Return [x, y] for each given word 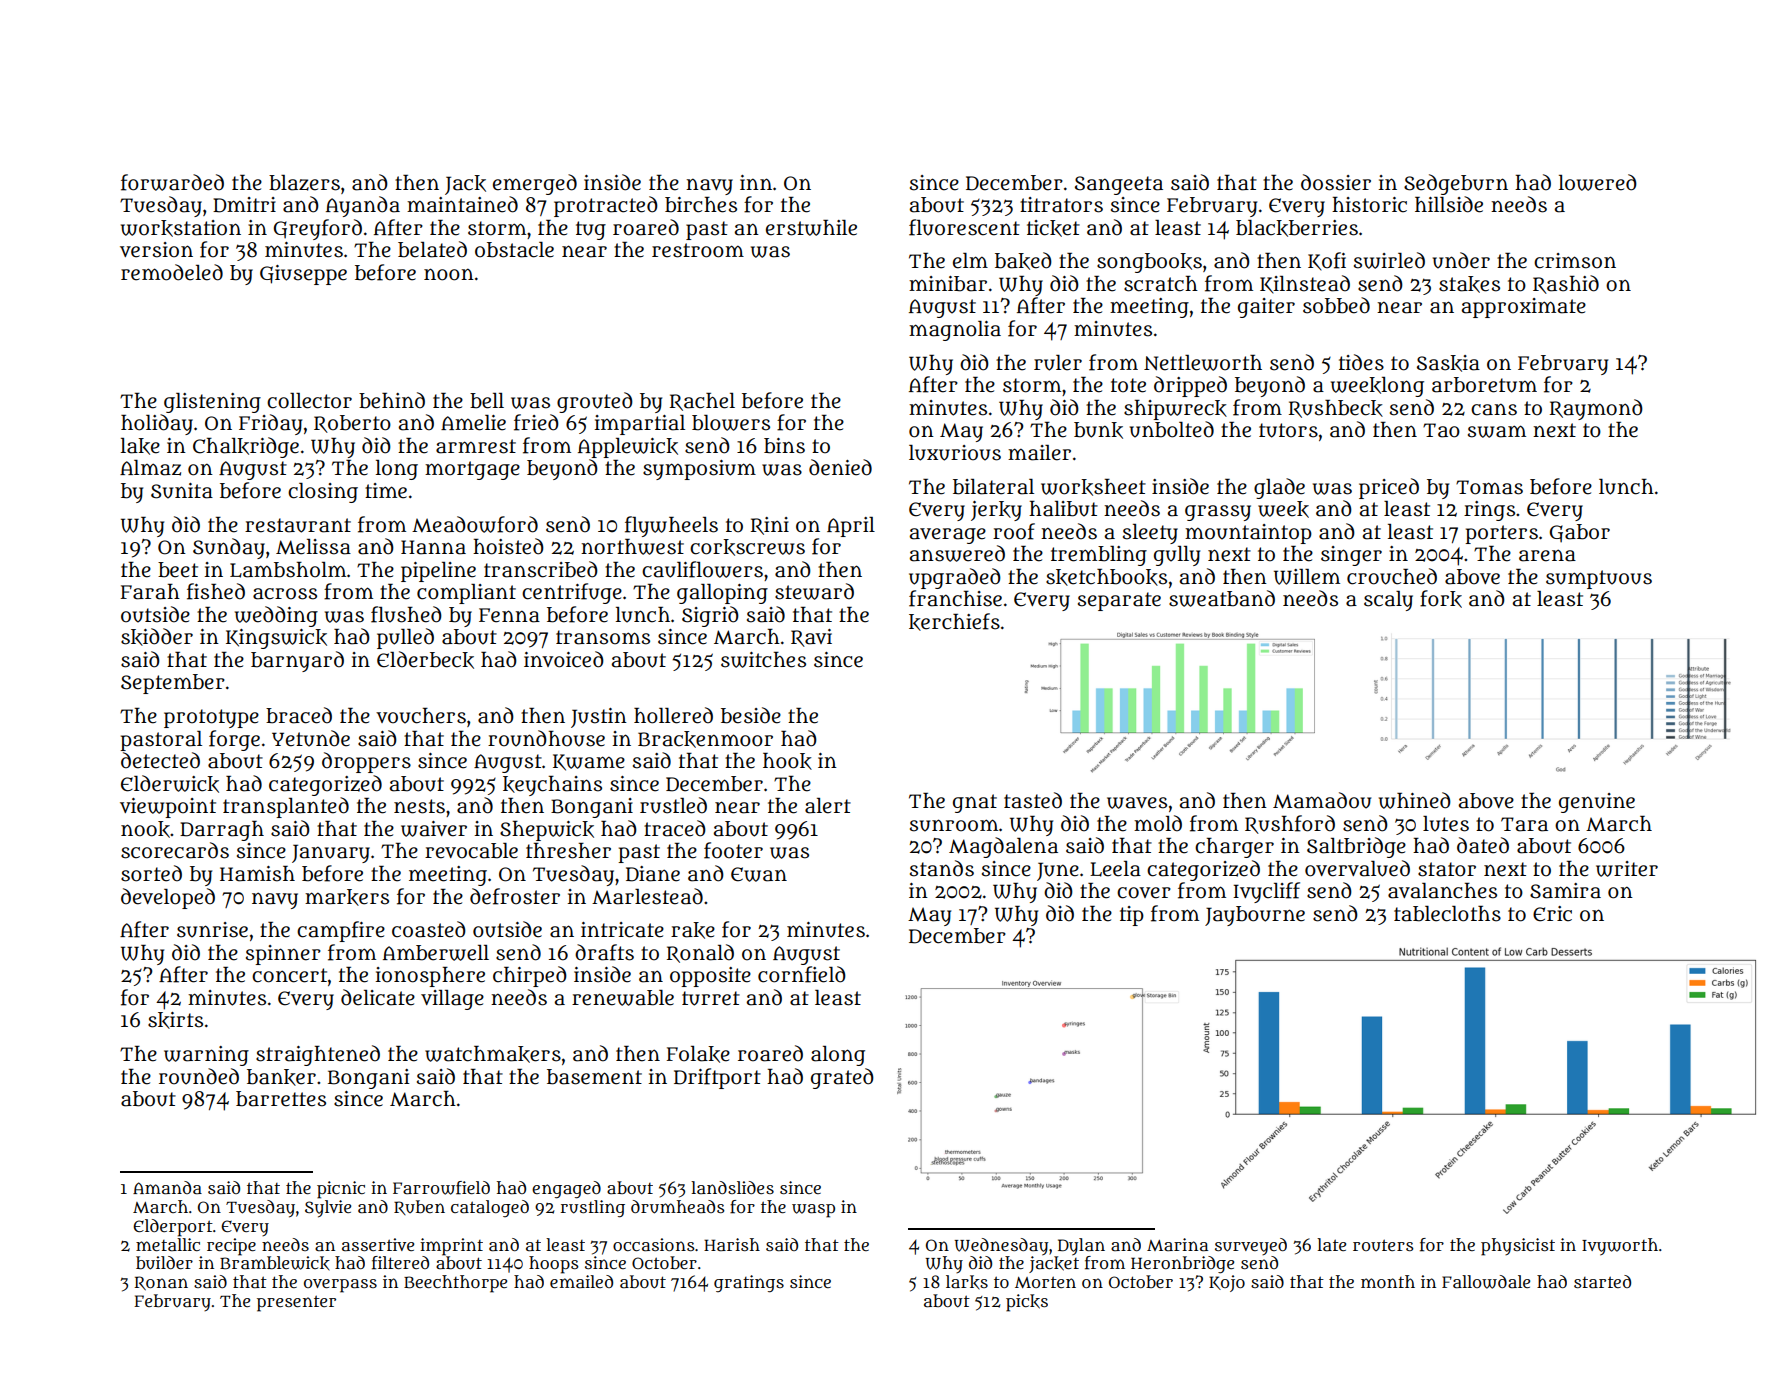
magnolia [955, 331]
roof [1014, 531]
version [156, 250]
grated [842, 1078]
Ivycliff [1266, 892]
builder [164, 1263]
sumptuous [1599, 579]
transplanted [286, 807]
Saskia [1448, 363]
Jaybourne [1255, 916]
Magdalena [1003, 847]
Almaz [150, 468]
